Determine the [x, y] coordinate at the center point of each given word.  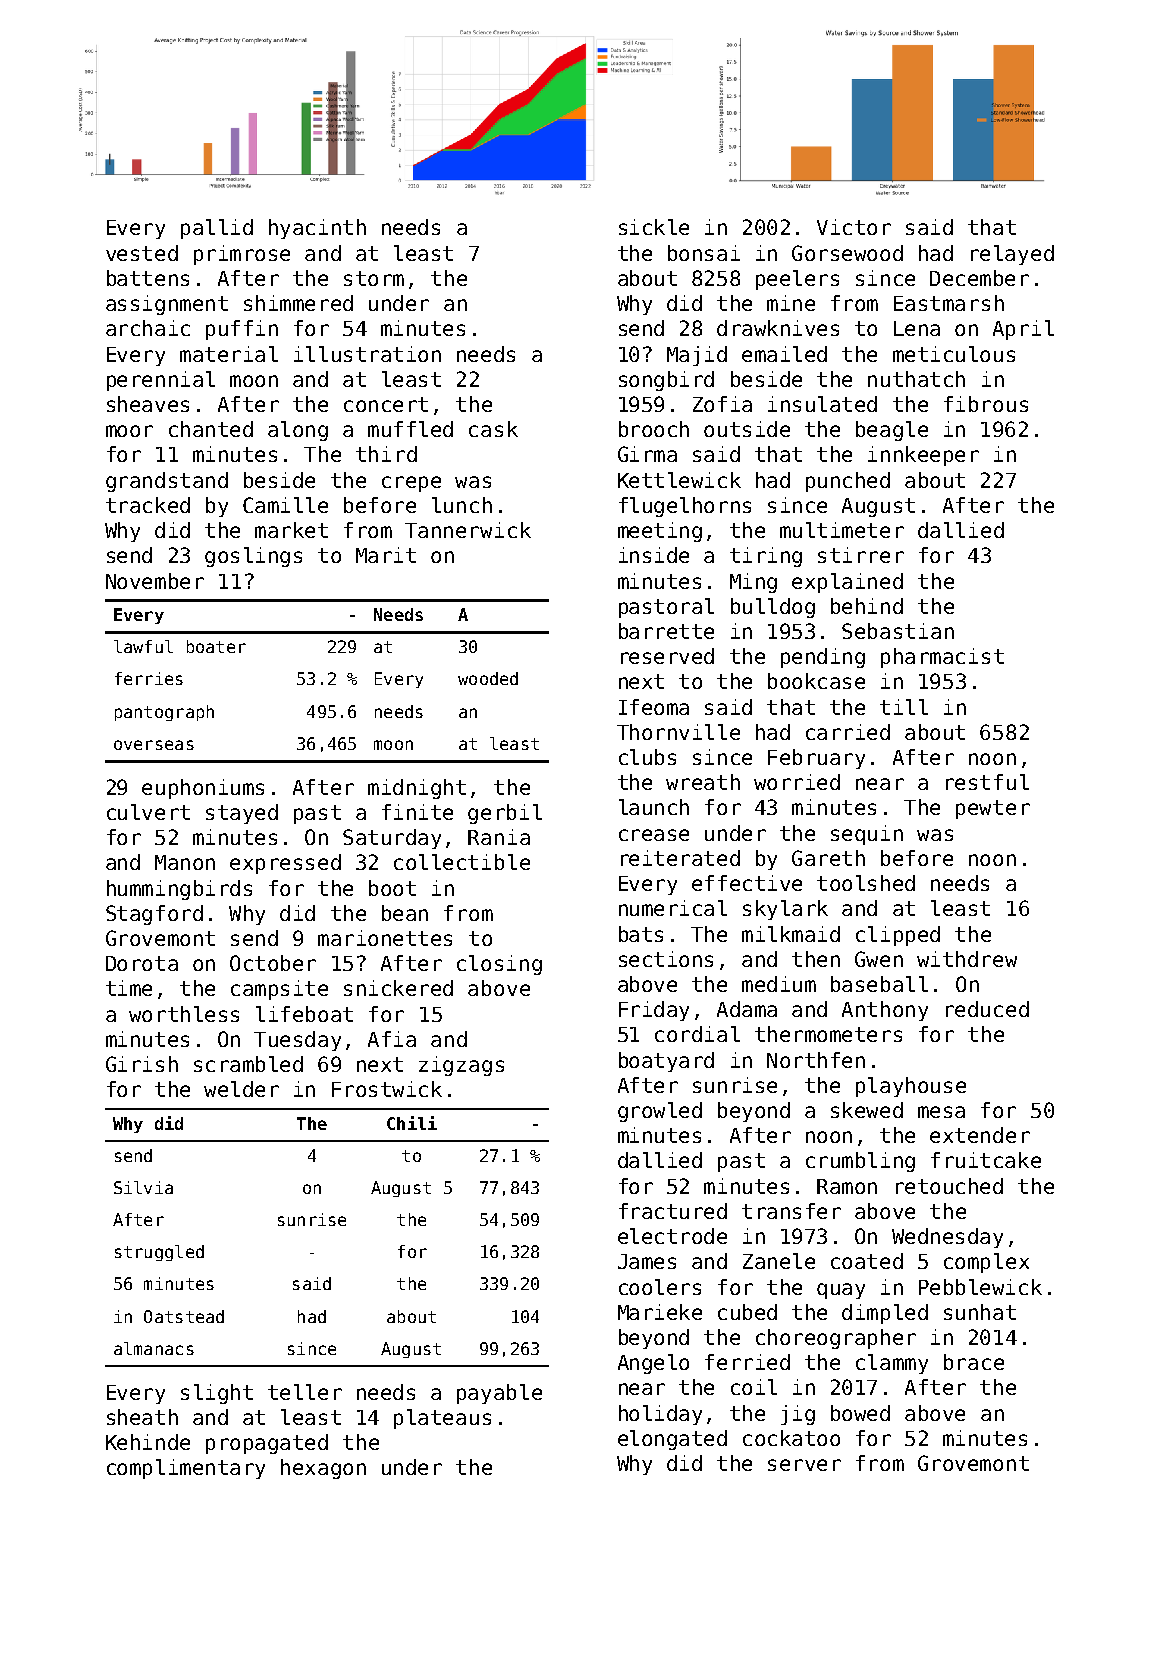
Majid [697, 356]
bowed [860, 1413]
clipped [898, 936]
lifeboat [304, 1014]
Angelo [653, 1364]
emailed [784, 354]
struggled [159, 1253]
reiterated [680, 858]
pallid [217, 229]
